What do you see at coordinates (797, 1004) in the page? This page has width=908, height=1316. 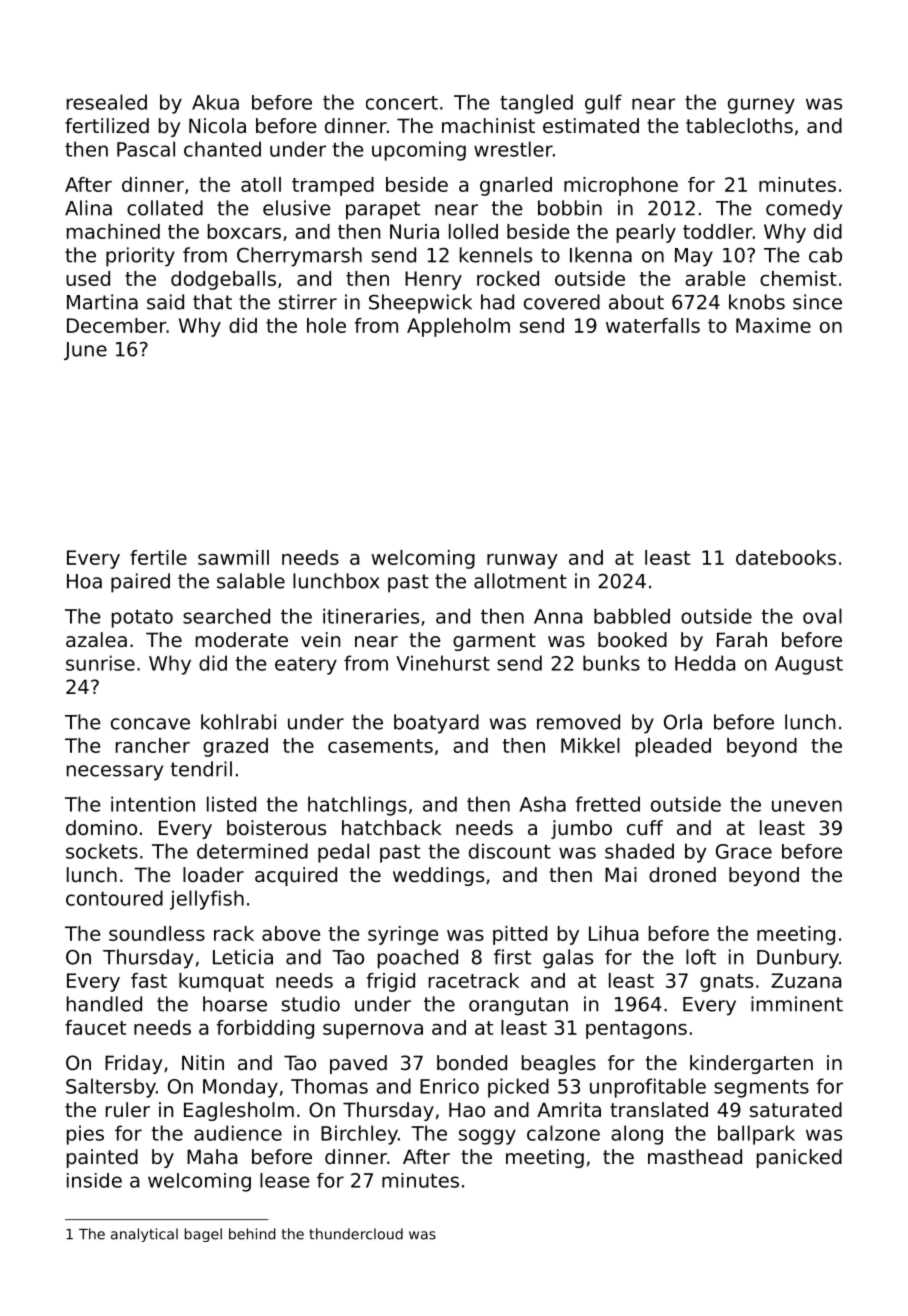 I see `imminent` at bounding box center [797, 1004].
